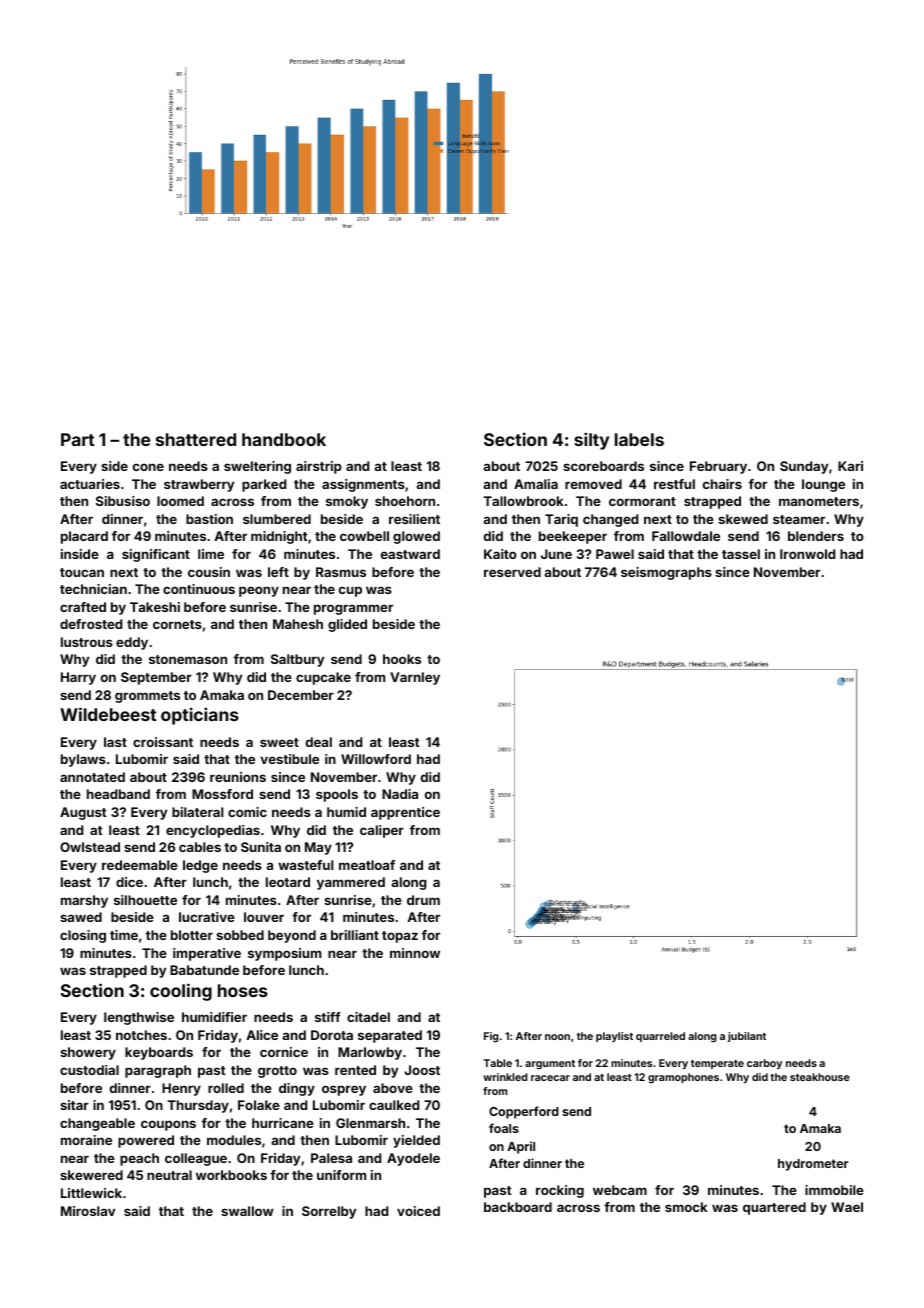 The height and width of the screenshot is (1308, 924). Describe the element at coordinates (850, 466) in the screenshot. I see `Kari` at that location.
